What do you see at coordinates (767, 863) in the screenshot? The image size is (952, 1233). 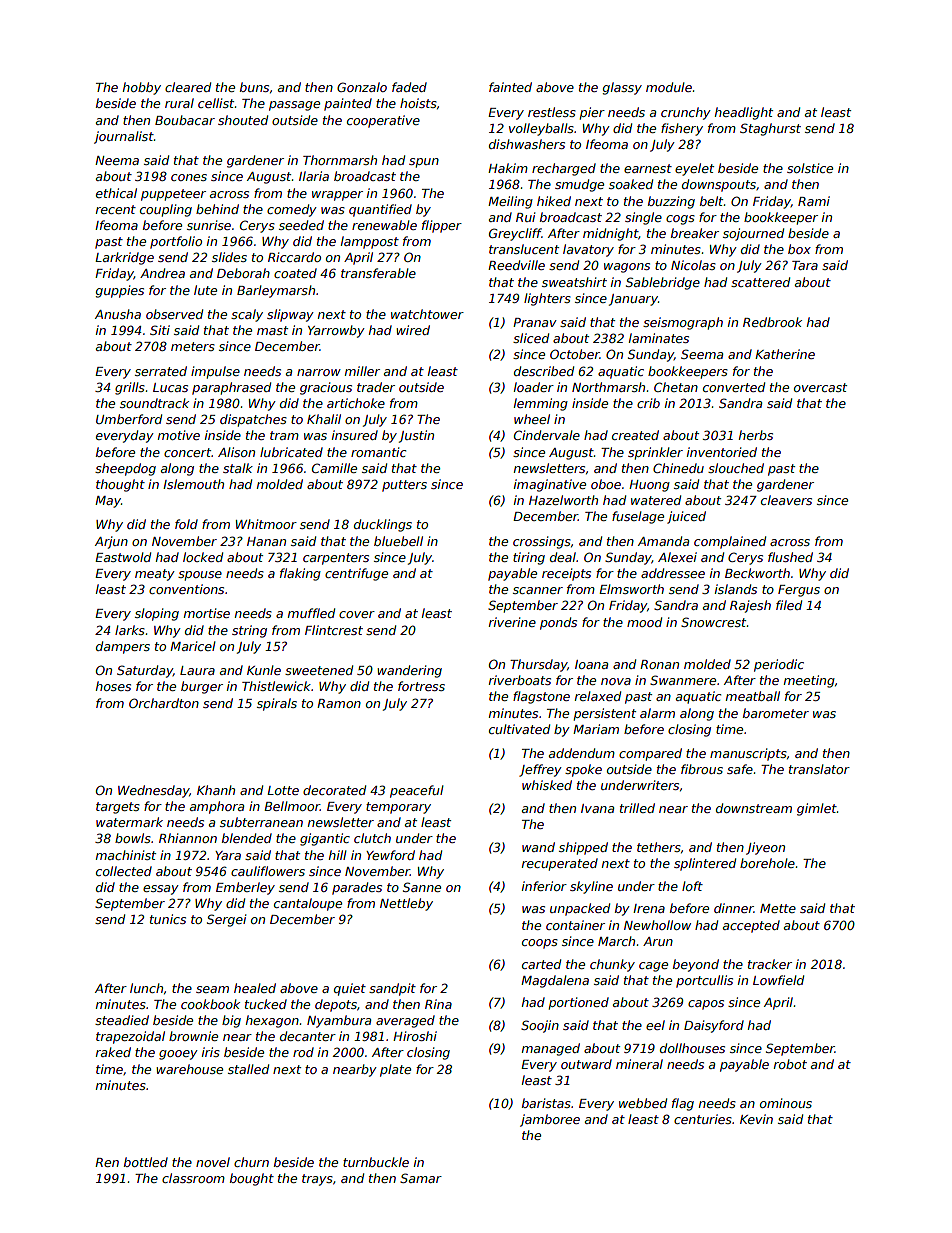 I see `borehole` at bounding box center [767, 863].
